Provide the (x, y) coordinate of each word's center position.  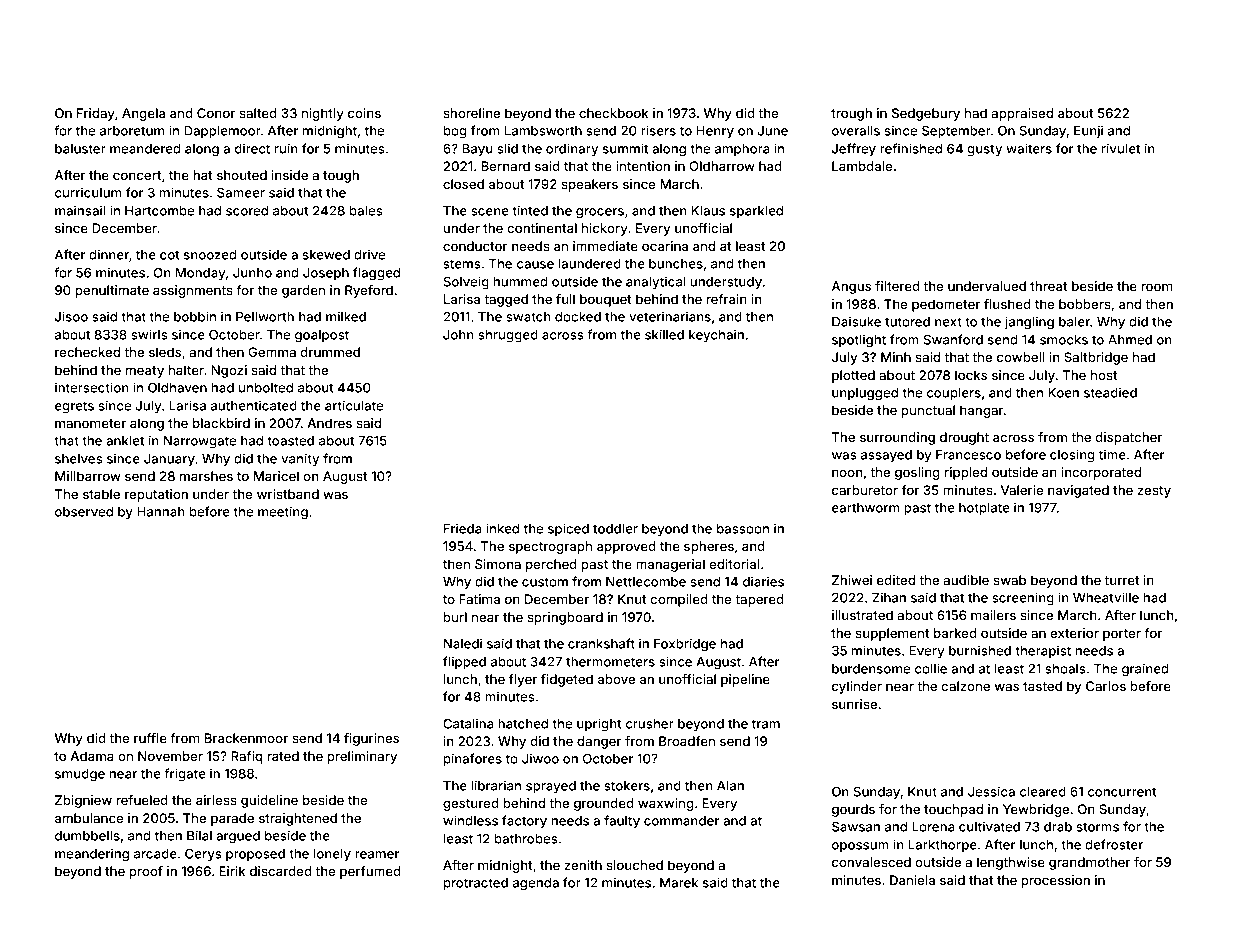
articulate (354, 405)
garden (303, 291)
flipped (464, 662)
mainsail (80, 210)
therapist (1043, 651)
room (1157, 287)
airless (216, 800)
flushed (1007, 304)
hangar (982, 411)
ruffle (150, 738)
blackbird (221, 423)
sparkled (756, 212)
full (565, 299)
